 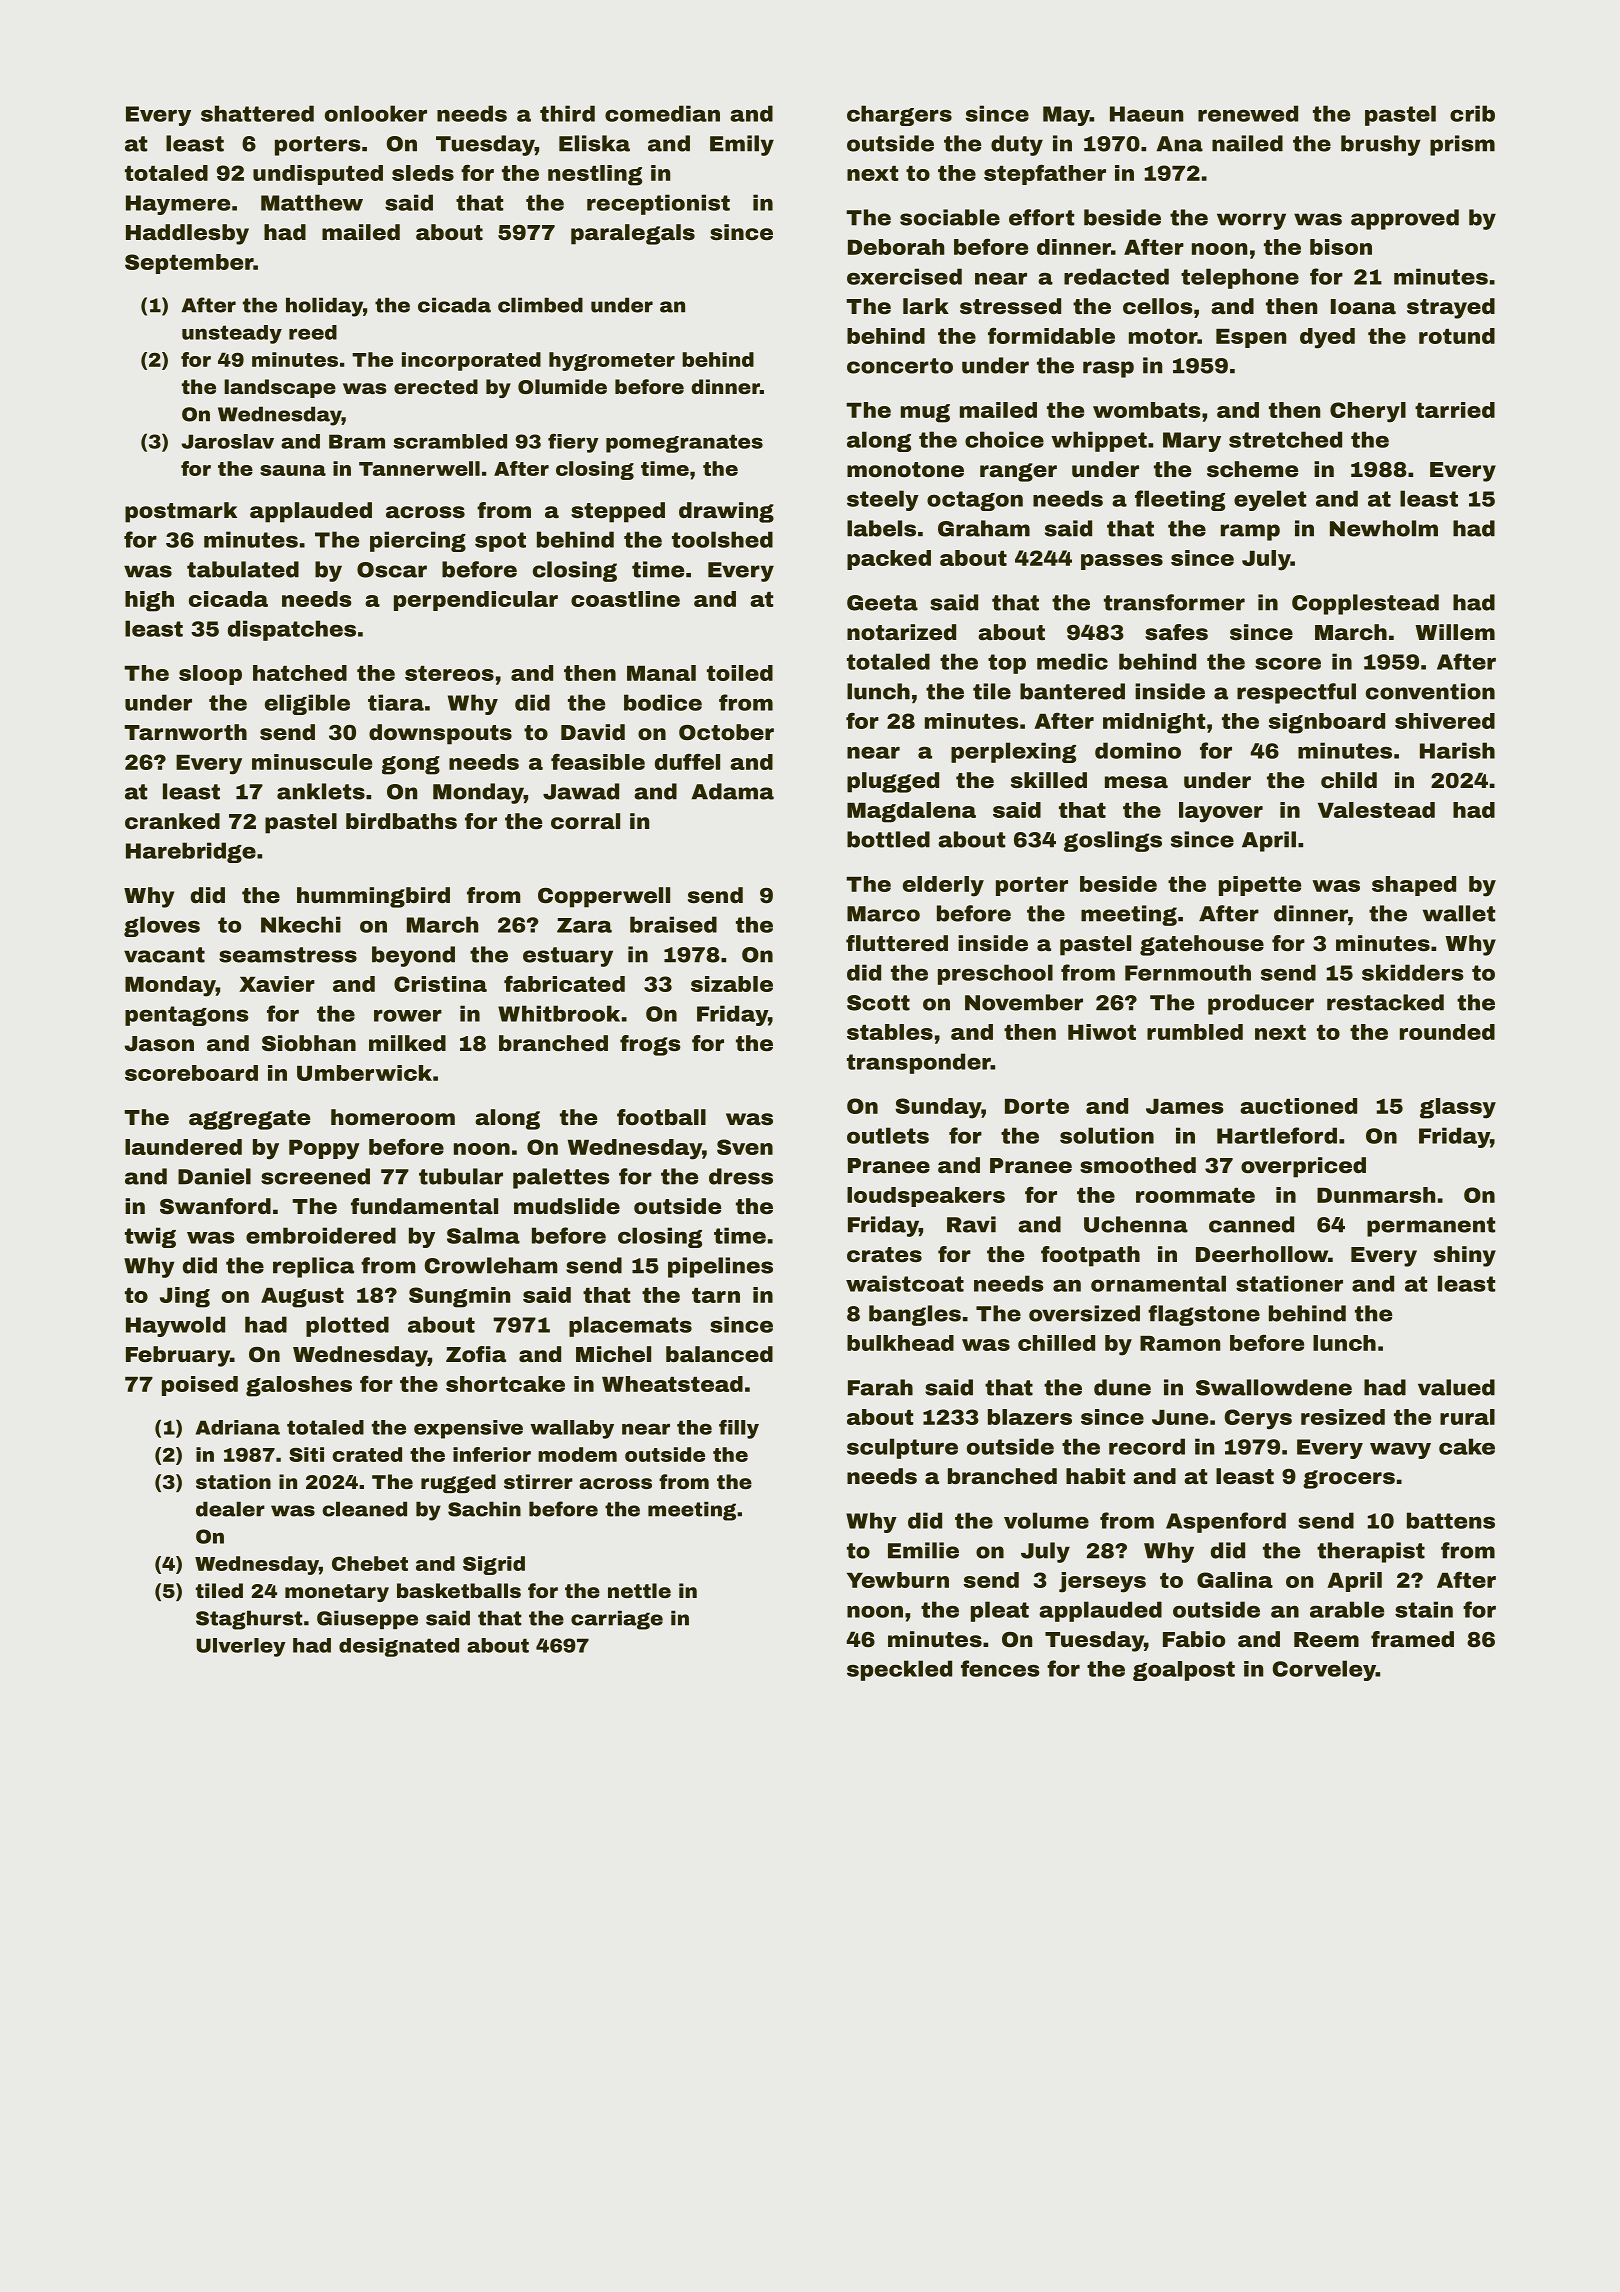 What do you see at coordinates (618, 512) in the document?
I see `stepped` at bounding box center [618, 512].
